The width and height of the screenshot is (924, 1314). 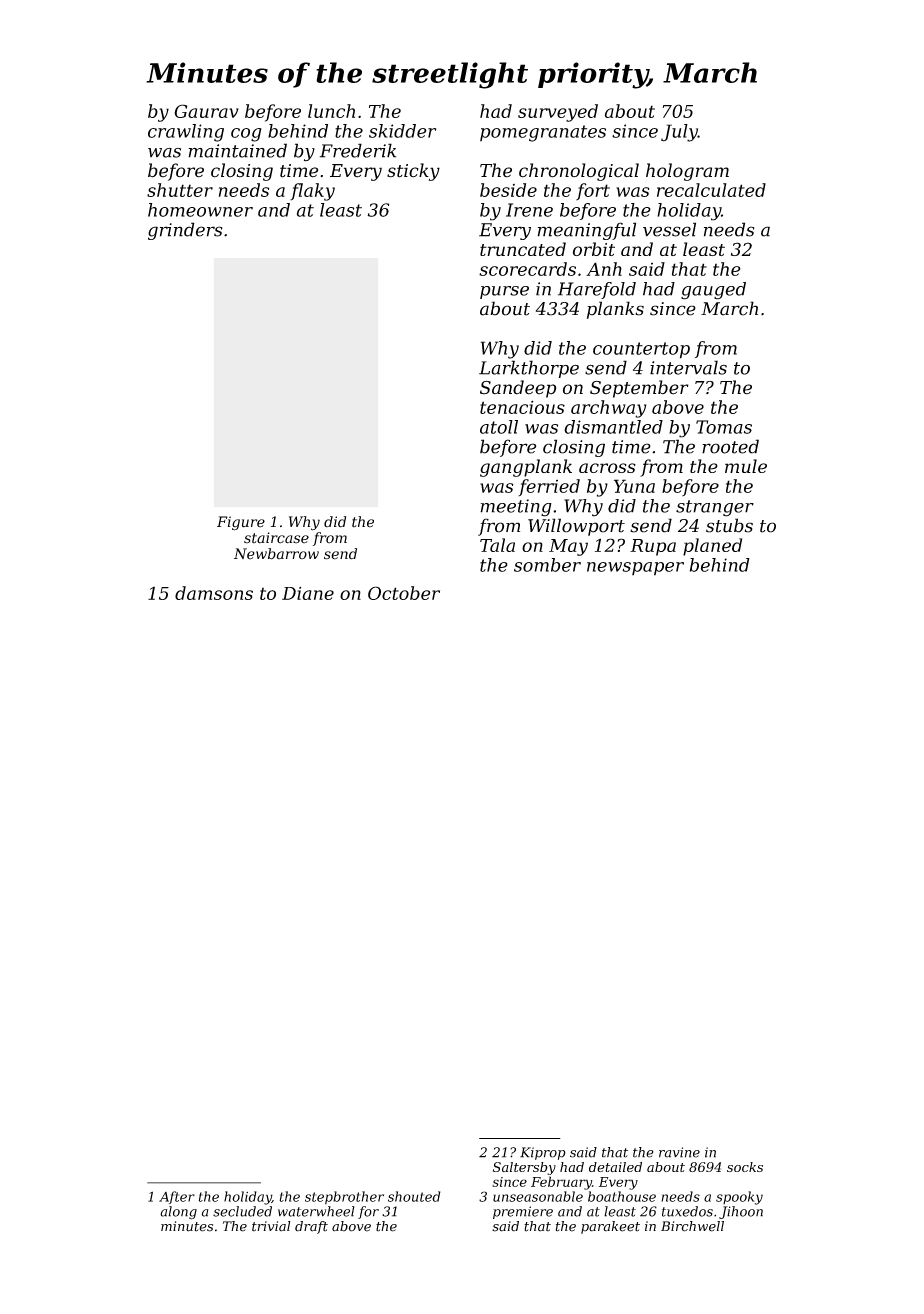 What do you see at coordinates (344, 1198) in the screenshot?
I see `stepbrother` at bounding box center [344, 1198].
